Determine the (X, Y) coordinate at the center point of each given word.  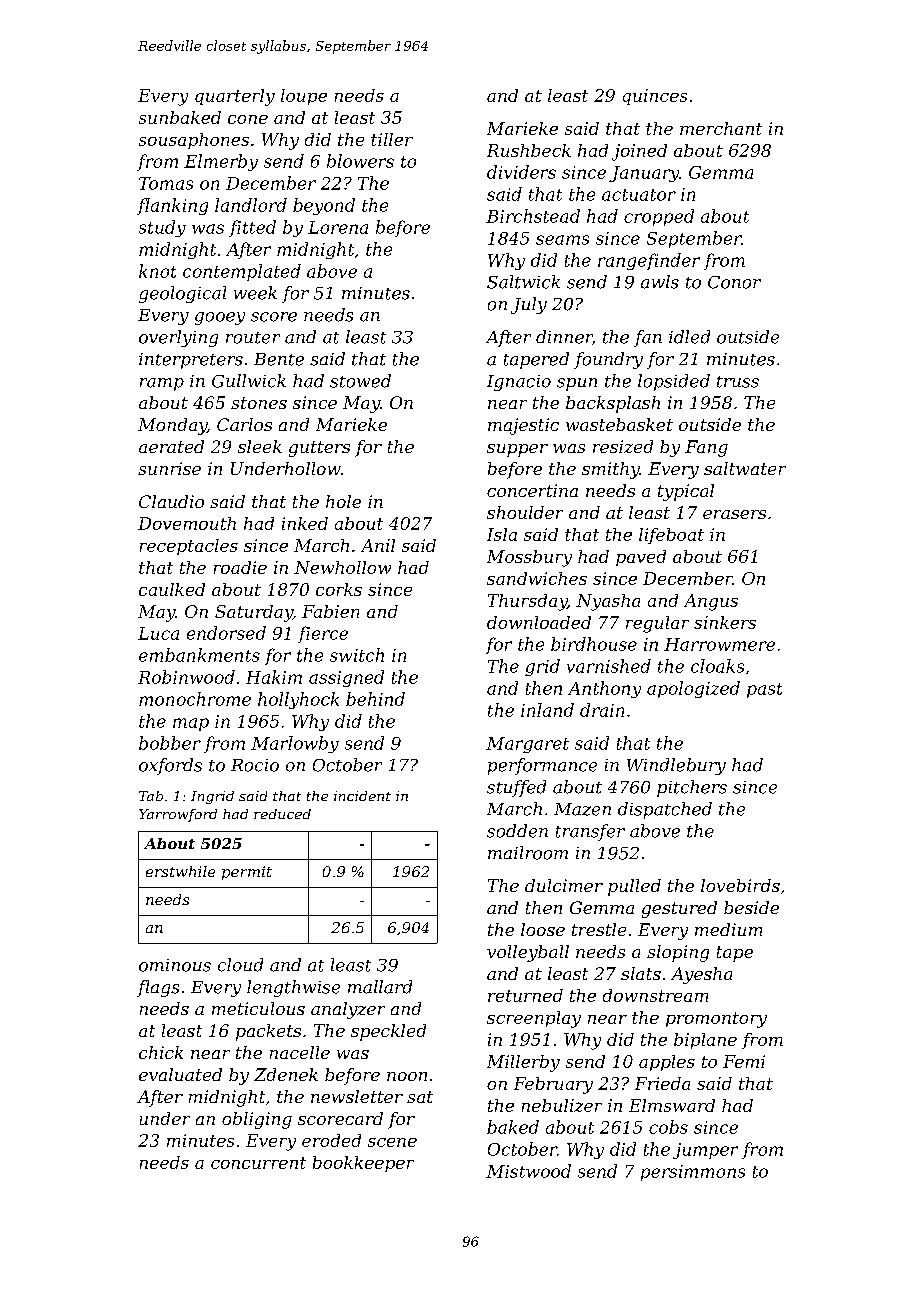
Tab (151, 796)
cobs (668, 1127)
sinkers (725, 622)
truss (738, 382)
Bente (279, 359)
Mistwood (528, 1171)
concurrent (258, 1163)
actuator (639, 195)
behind (375, 699)
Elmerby (221, 162)
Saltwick (523, 282)
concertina (532, 490)
